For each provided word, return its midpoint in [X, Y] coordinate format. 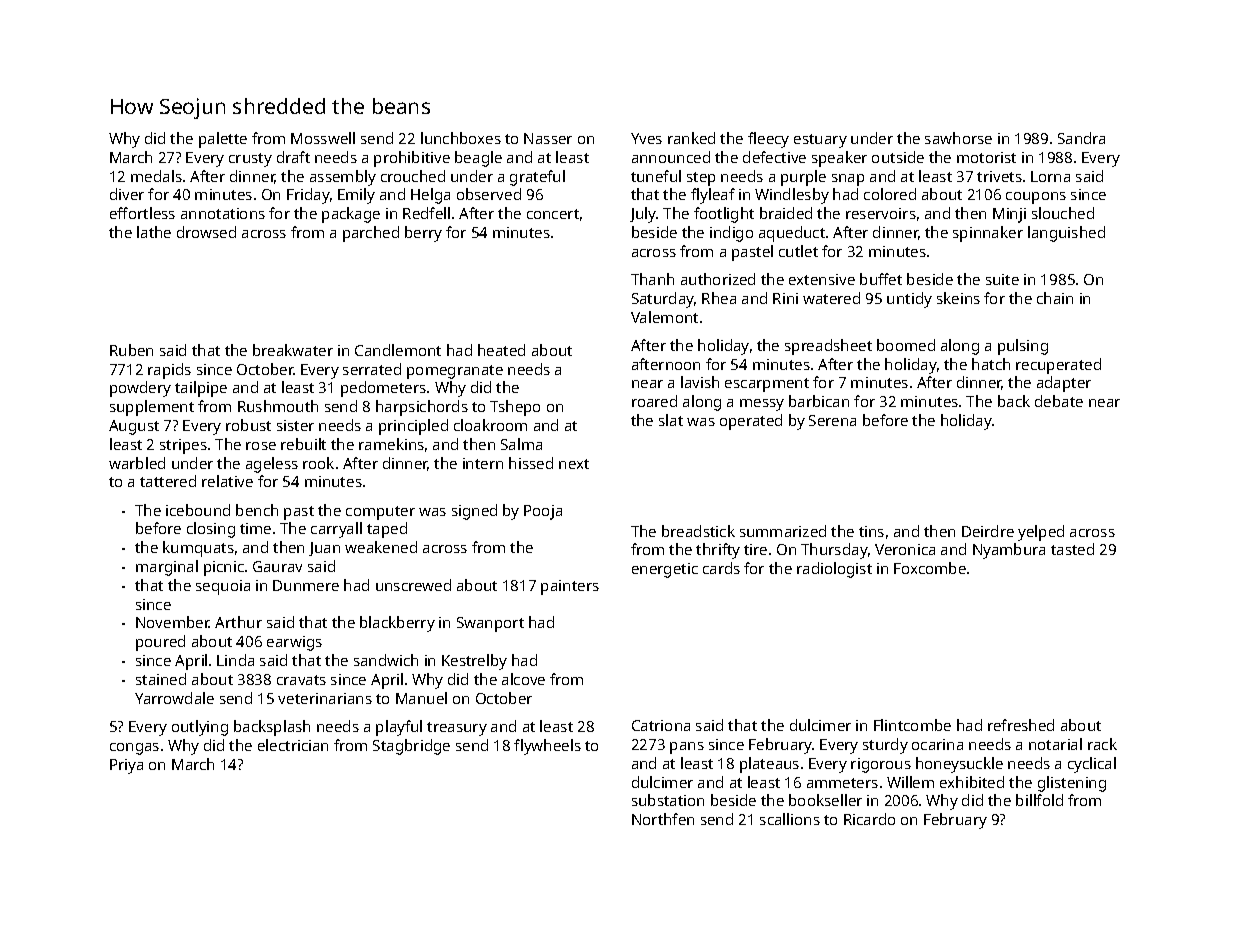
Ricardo [869, 819]
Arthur [238, 622]
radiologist [834, 570]
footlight [724, 215]
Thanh [652, 279]
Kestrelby [474, 662]
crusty [250, 160]
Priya [126, 766]
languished [1066, 234]
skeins [958, 298]
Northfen [663, 819]
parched [371, 234]
